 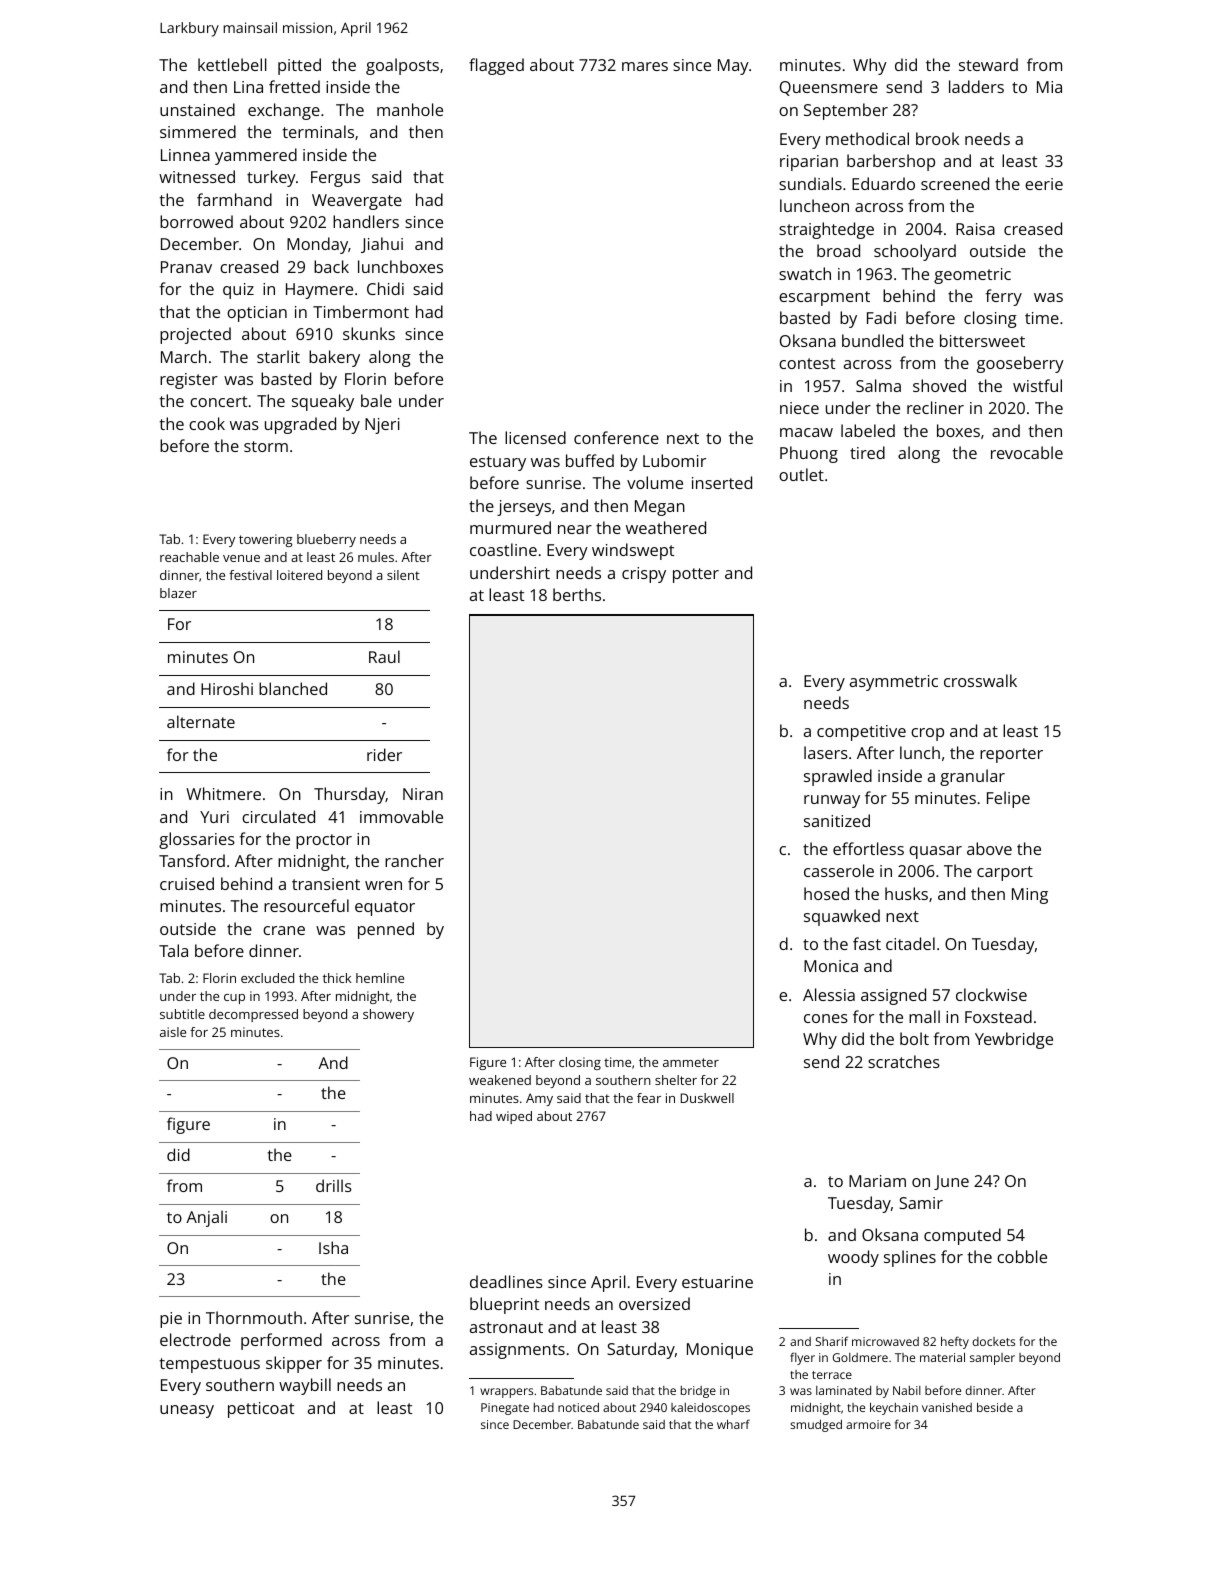 What do you see at coordinates (1037, 385) in the page?
I see `wistful` at bounding box center [1037, 385].
